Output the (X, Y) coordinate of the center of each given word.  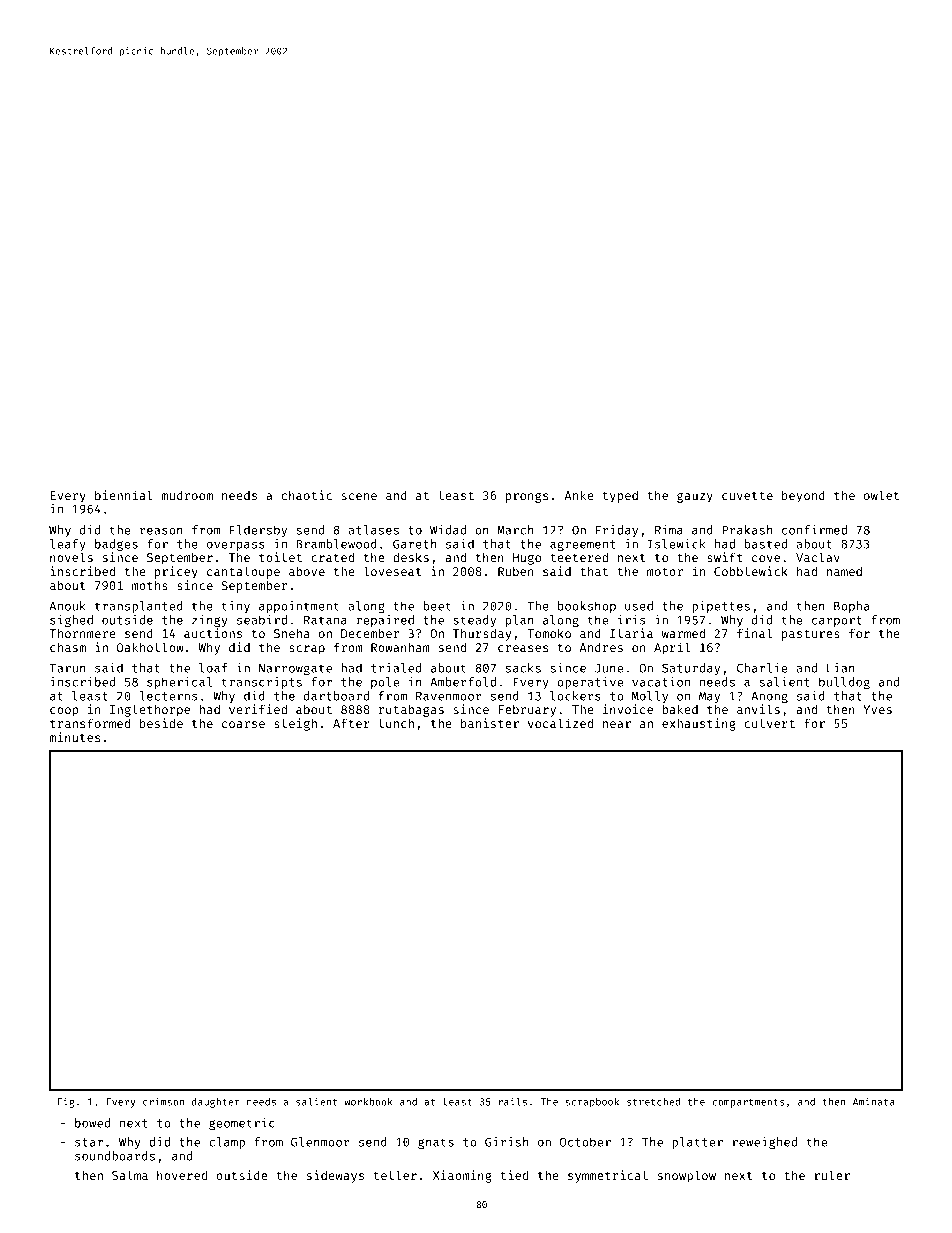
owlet (881, 495)
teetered (579, 557)
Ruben (516, 571)
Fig (66, 1102)
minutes (75, 737)
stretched (653, 1102)
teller (395, 1175)
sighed (71, 621)
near (617, 724)
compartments (748, 1103)
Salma (130, 1175)
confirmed (814, 530)
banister (490, 723)
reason (161, 531)
